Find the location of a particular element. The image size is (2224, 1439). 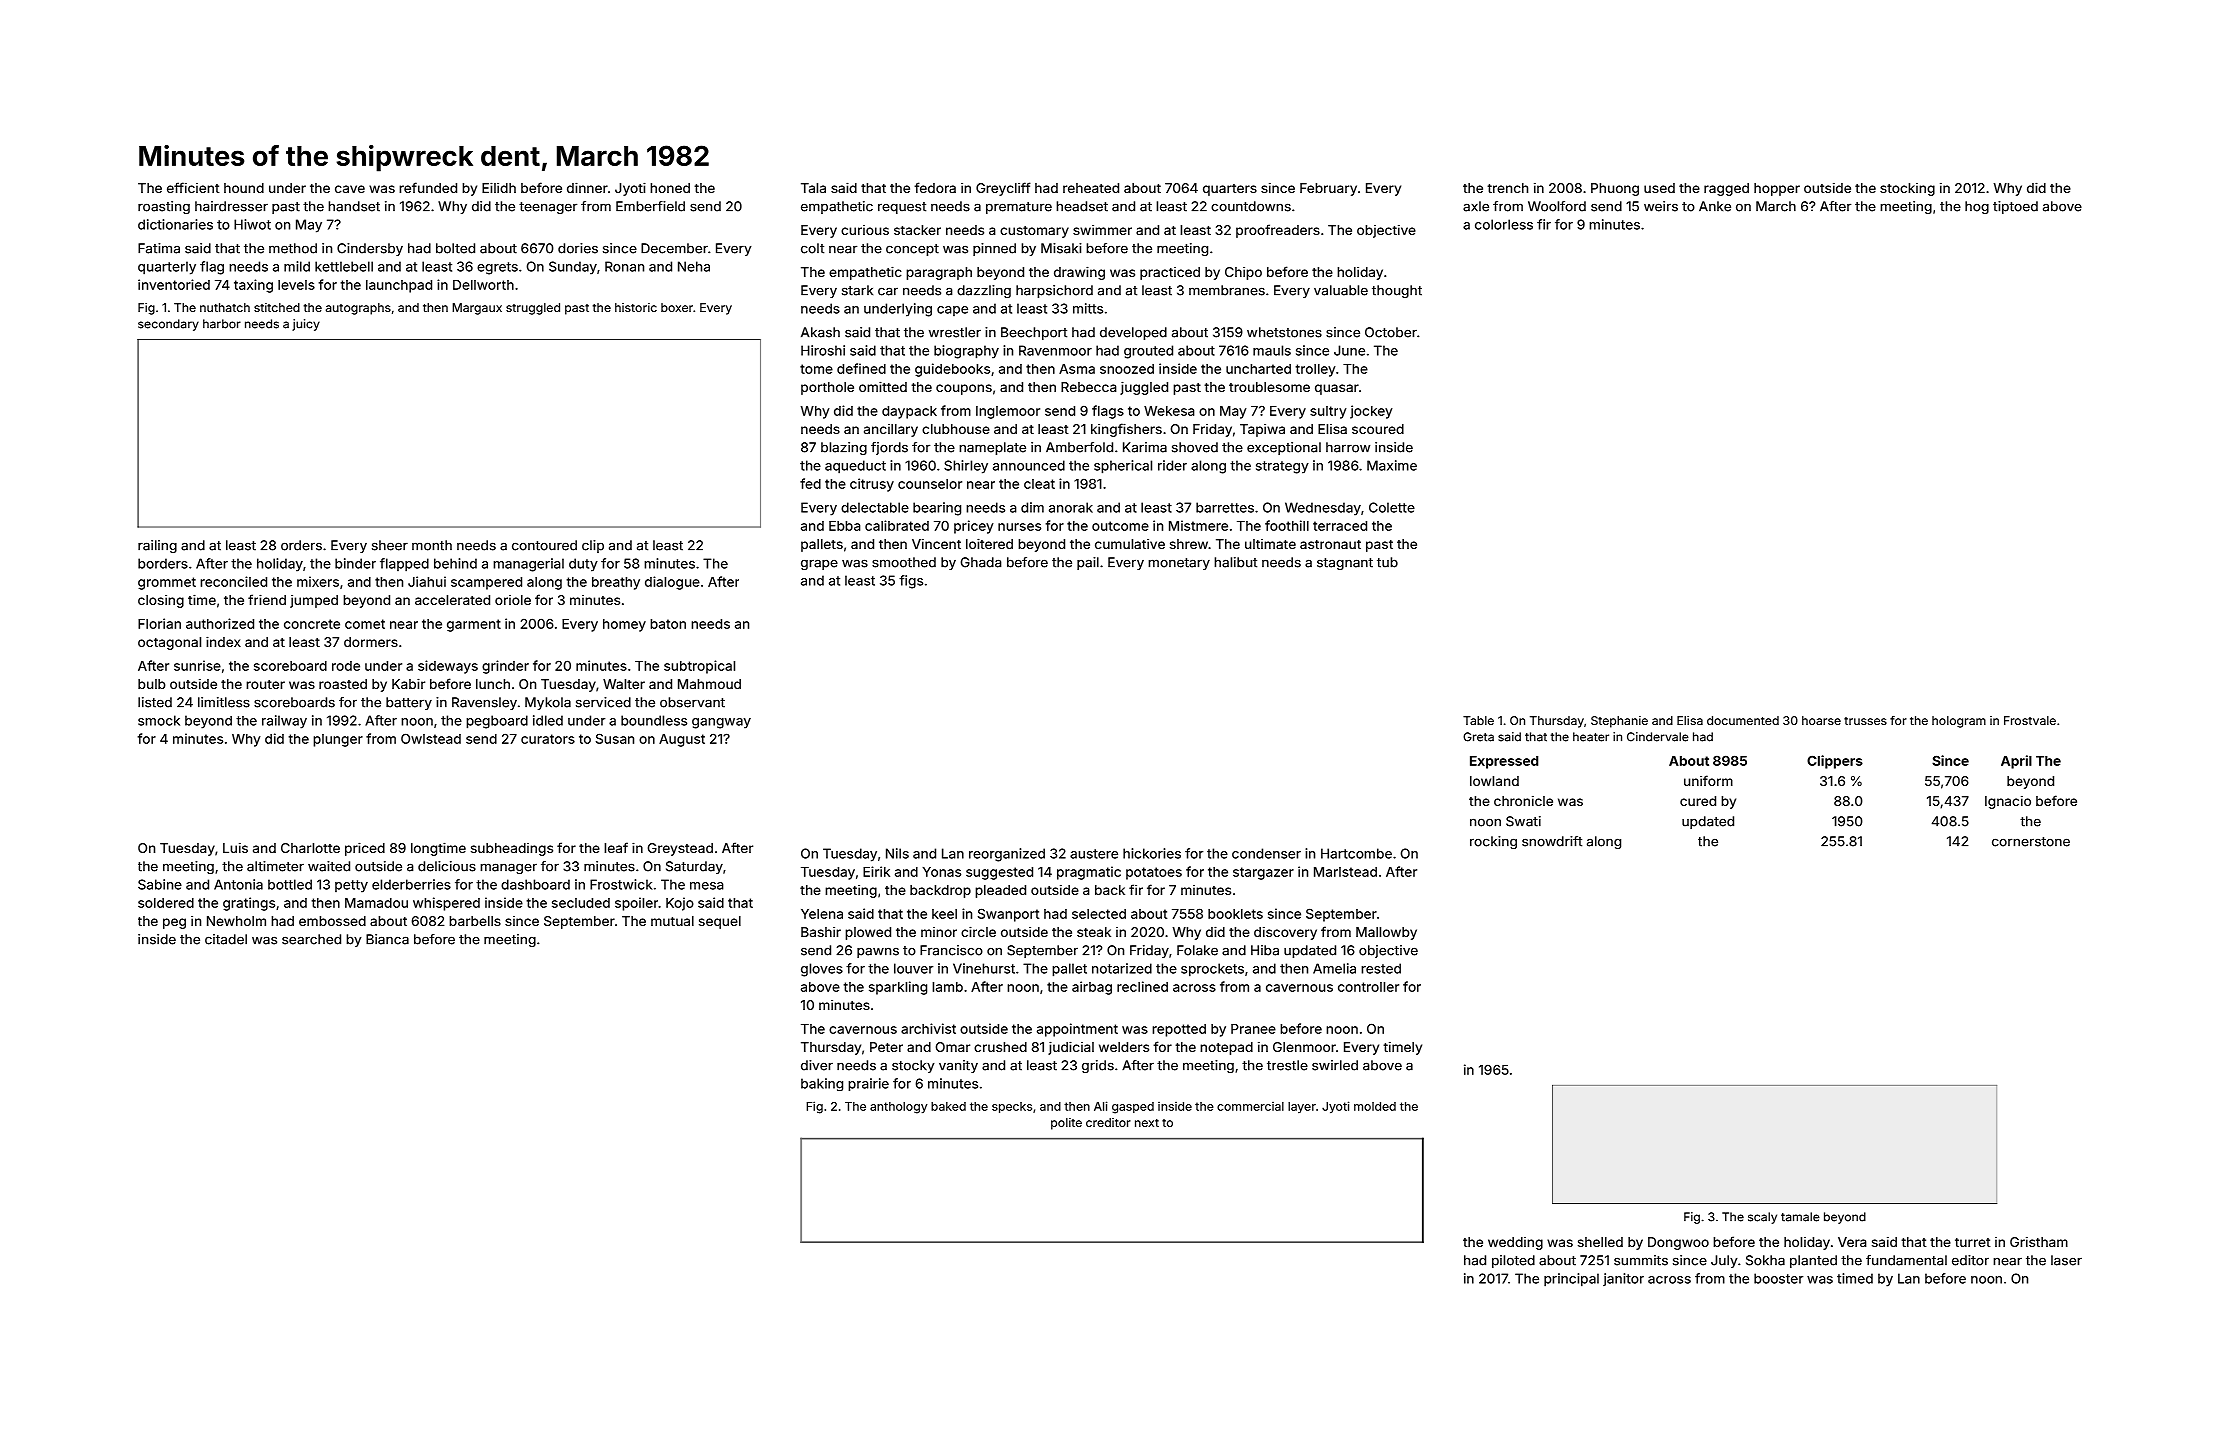

spherical is located at coordinates (1123, 467).
